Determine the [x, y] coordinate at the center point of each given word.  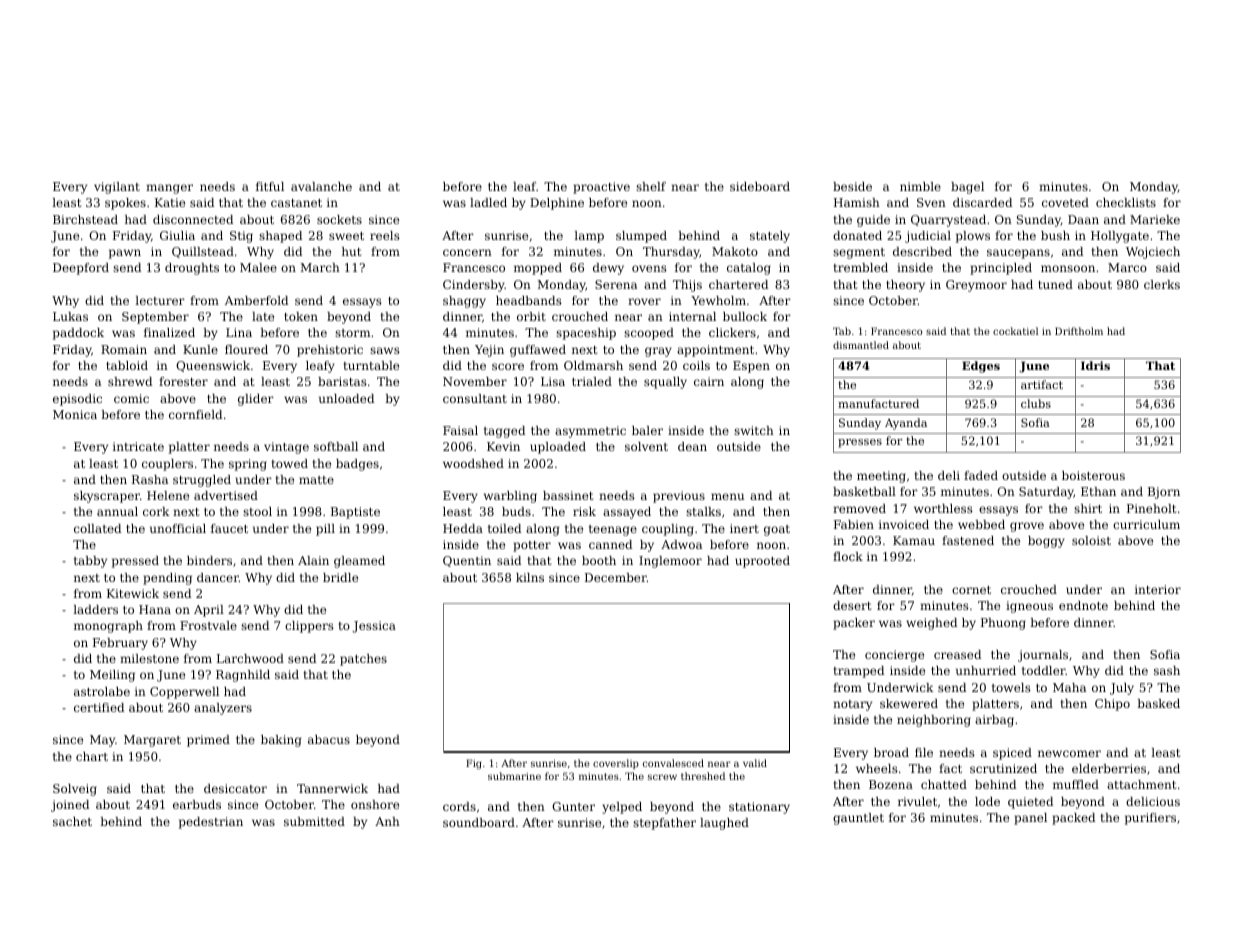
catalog [749, 269]
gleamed [359, 562]
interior [1158, 589]
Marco [1127, 267]
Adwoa [681, 544]
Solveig [75, 790]
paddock [78, 334]
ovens [649, 268]
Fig [474, 764]
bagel [967, 188]
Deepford [81, 269]
